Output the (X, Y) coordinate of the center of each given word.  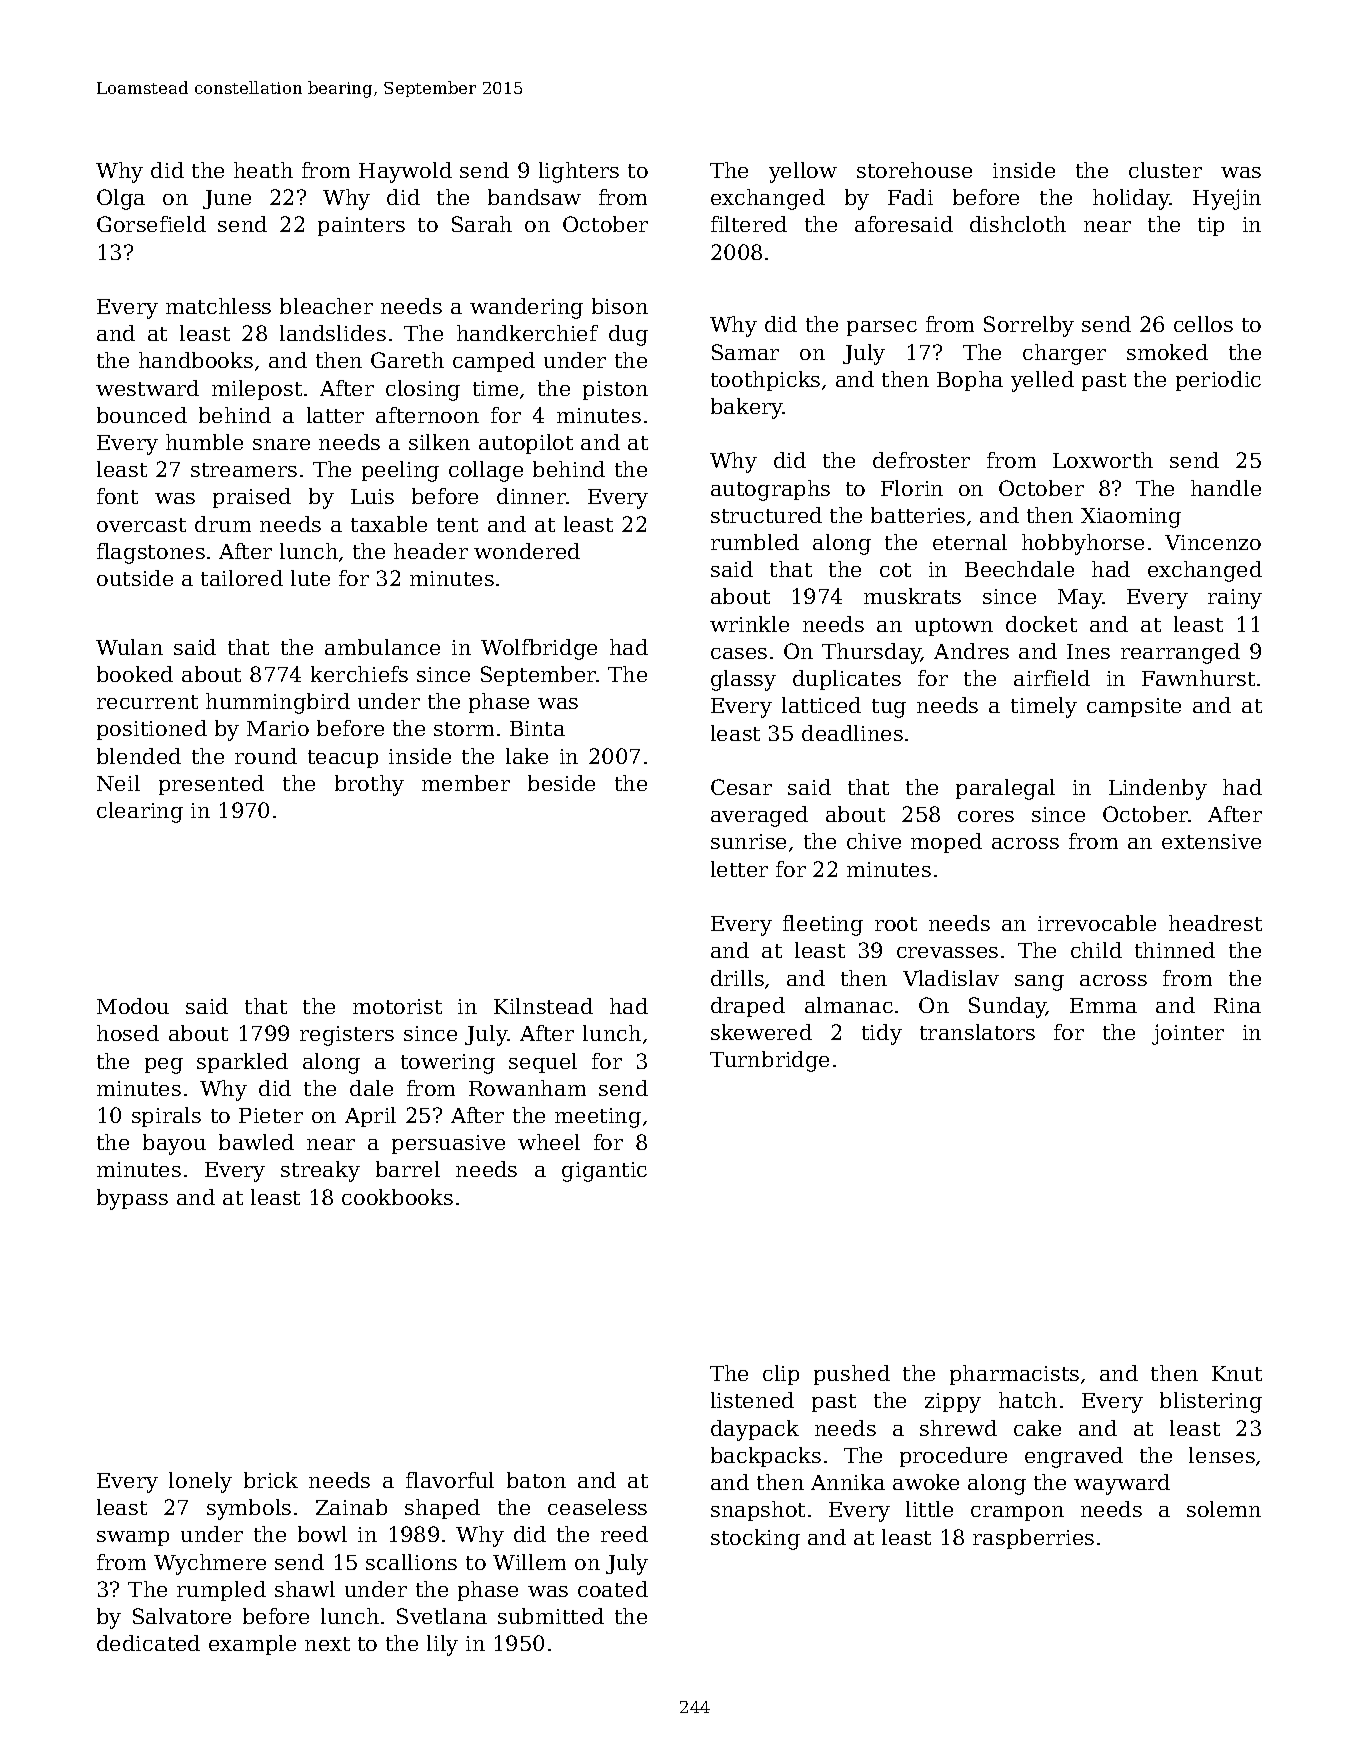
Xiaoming (1131, 518)
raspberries (1033, 1539)
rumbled (755, 542)
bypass (132, 1199)
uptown (954, 627)
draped (748, 1007)
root (896, 924)
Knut (1237, 1373)
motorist (397, 1006)
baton (536, 1480)
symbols (249, 1509)
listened (752, 1400)
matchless (218, 306)
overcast (141, 525)
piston (615, 390)
